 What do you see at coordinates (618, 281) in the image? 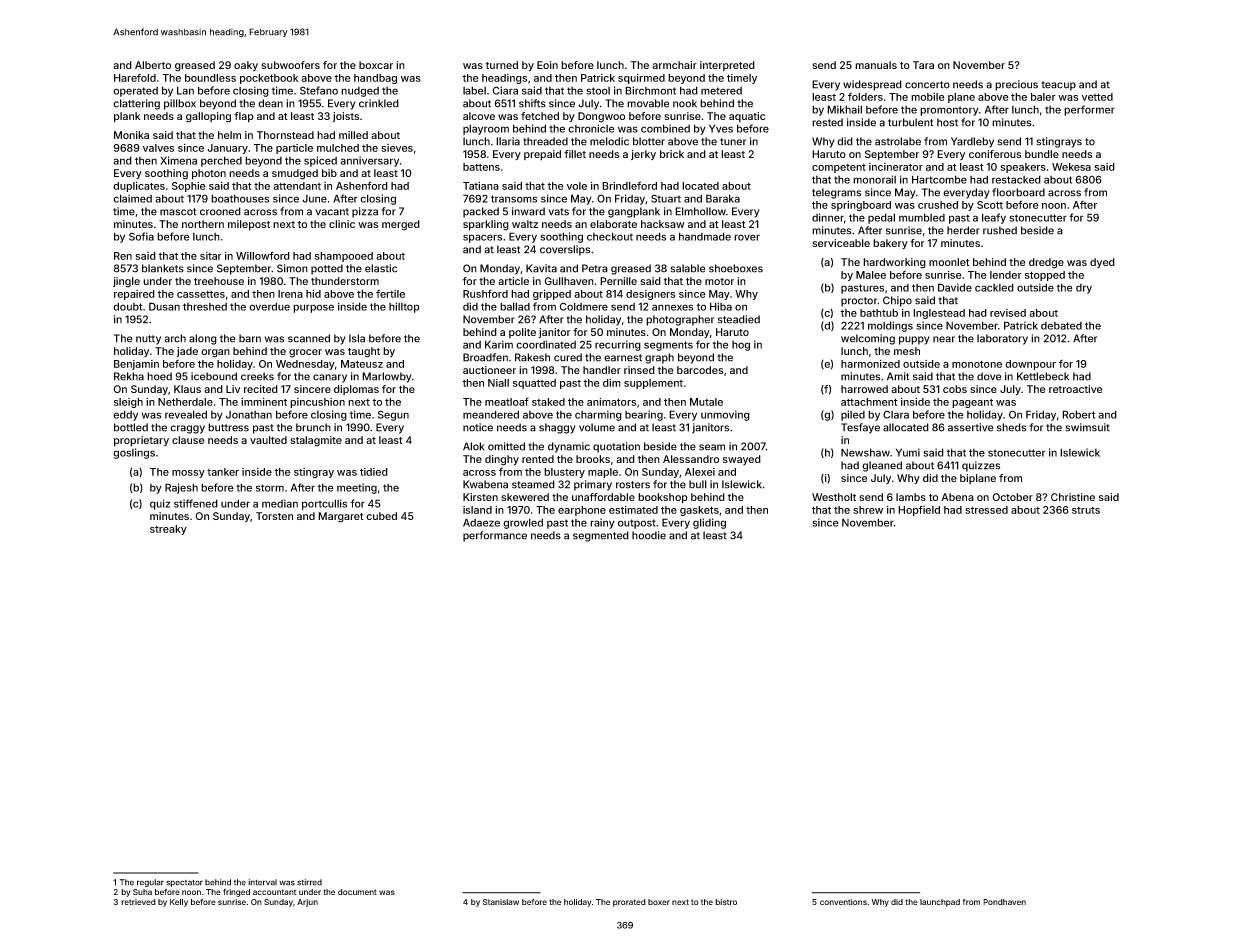
I see `Pernille` at bounding box center [618, 281].
